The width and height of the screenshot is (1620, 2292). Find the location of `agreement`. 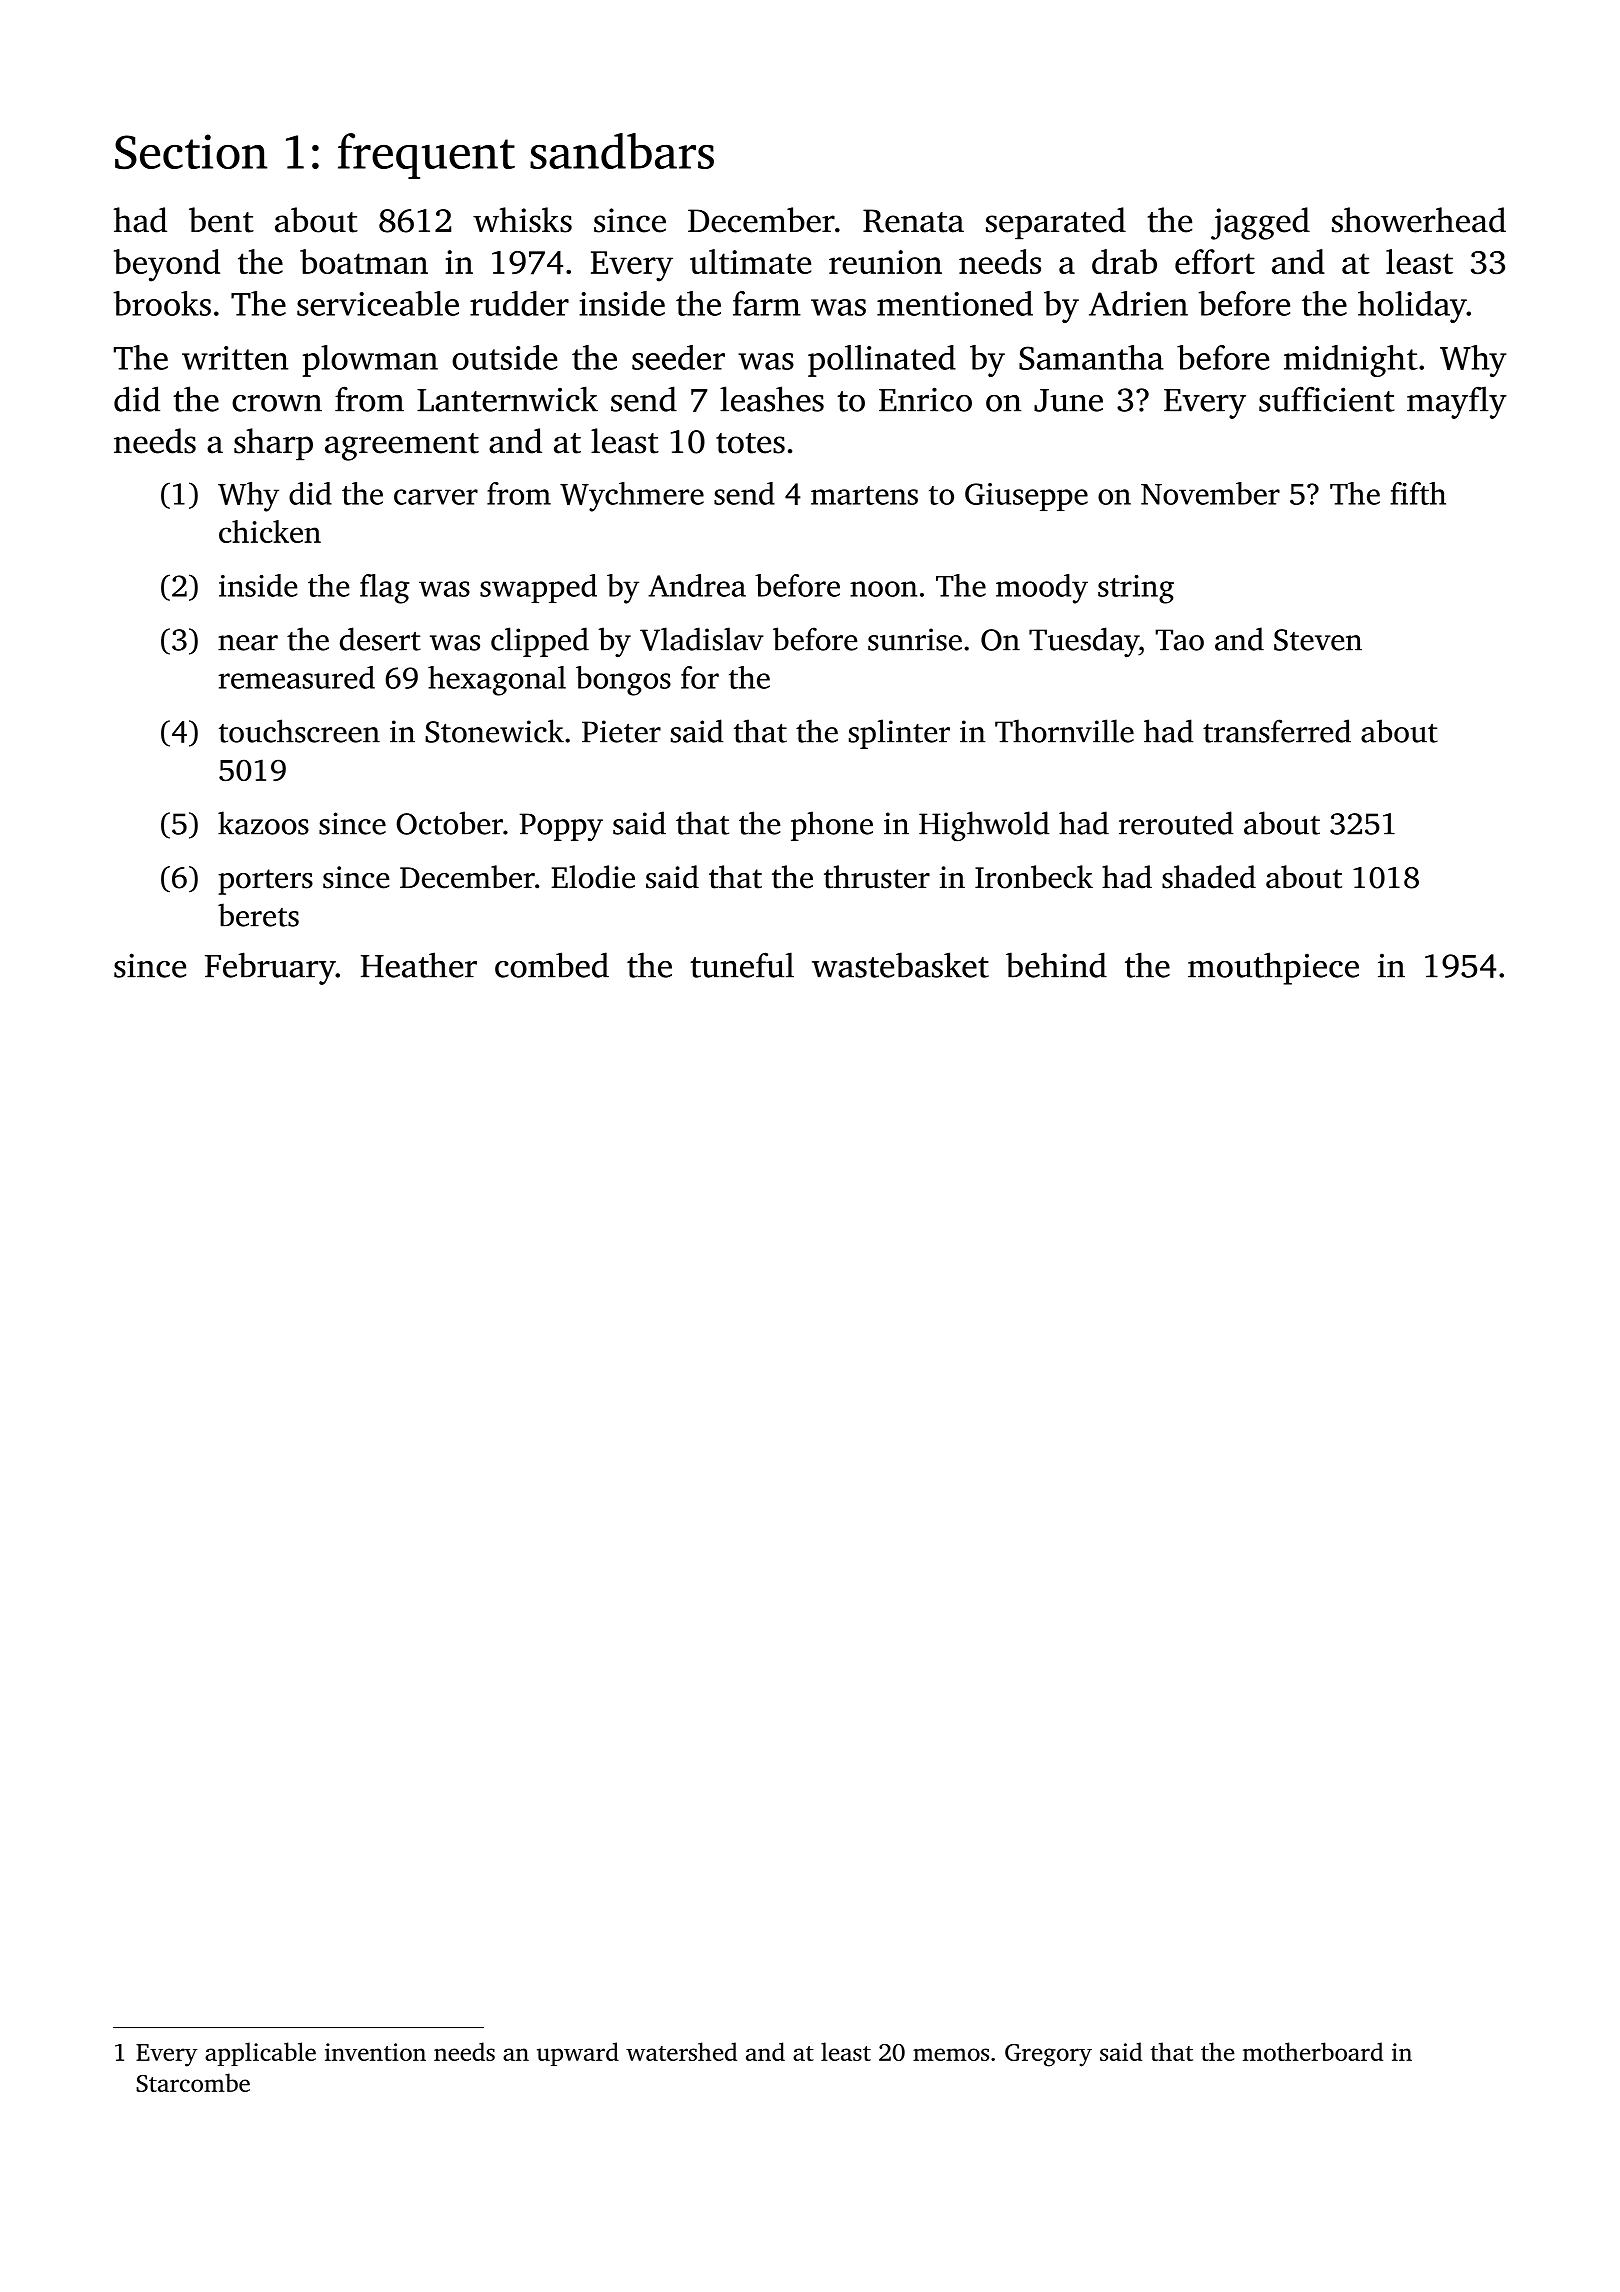

agreement is located at coordinates (402, 447).
